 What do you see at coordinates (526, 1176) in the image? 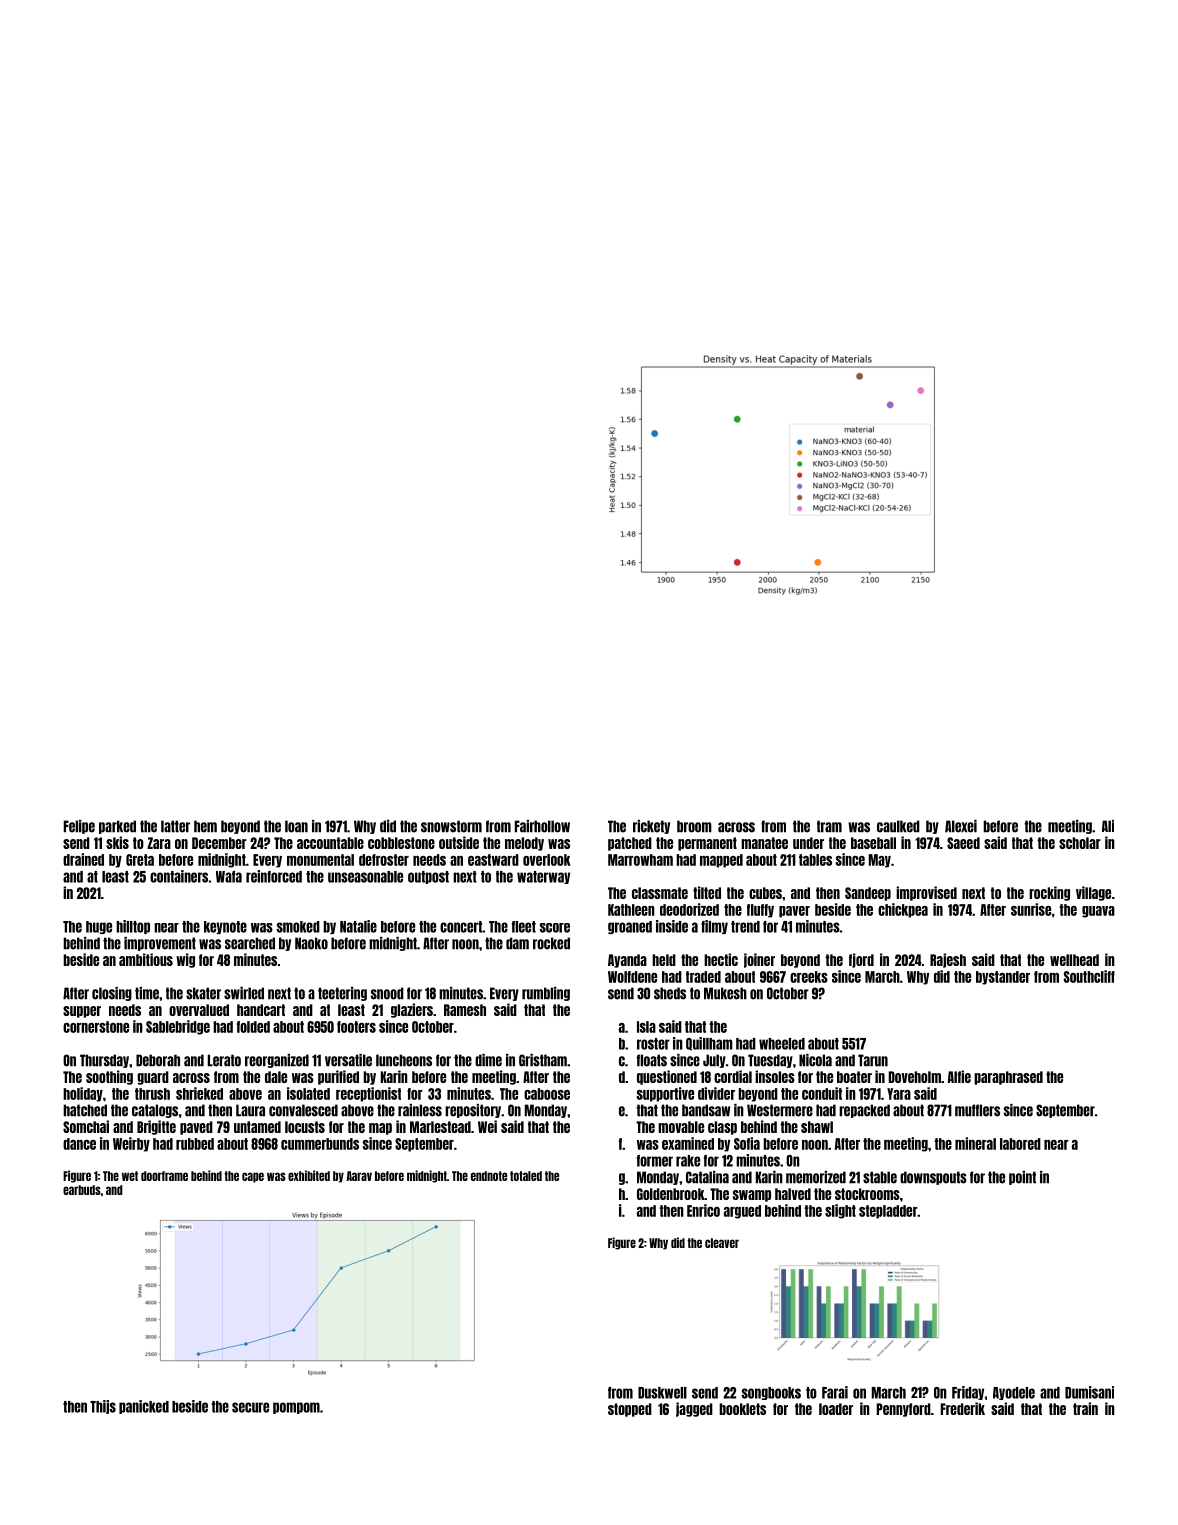
I see `totaled` at bounding box center [526, 1176].
